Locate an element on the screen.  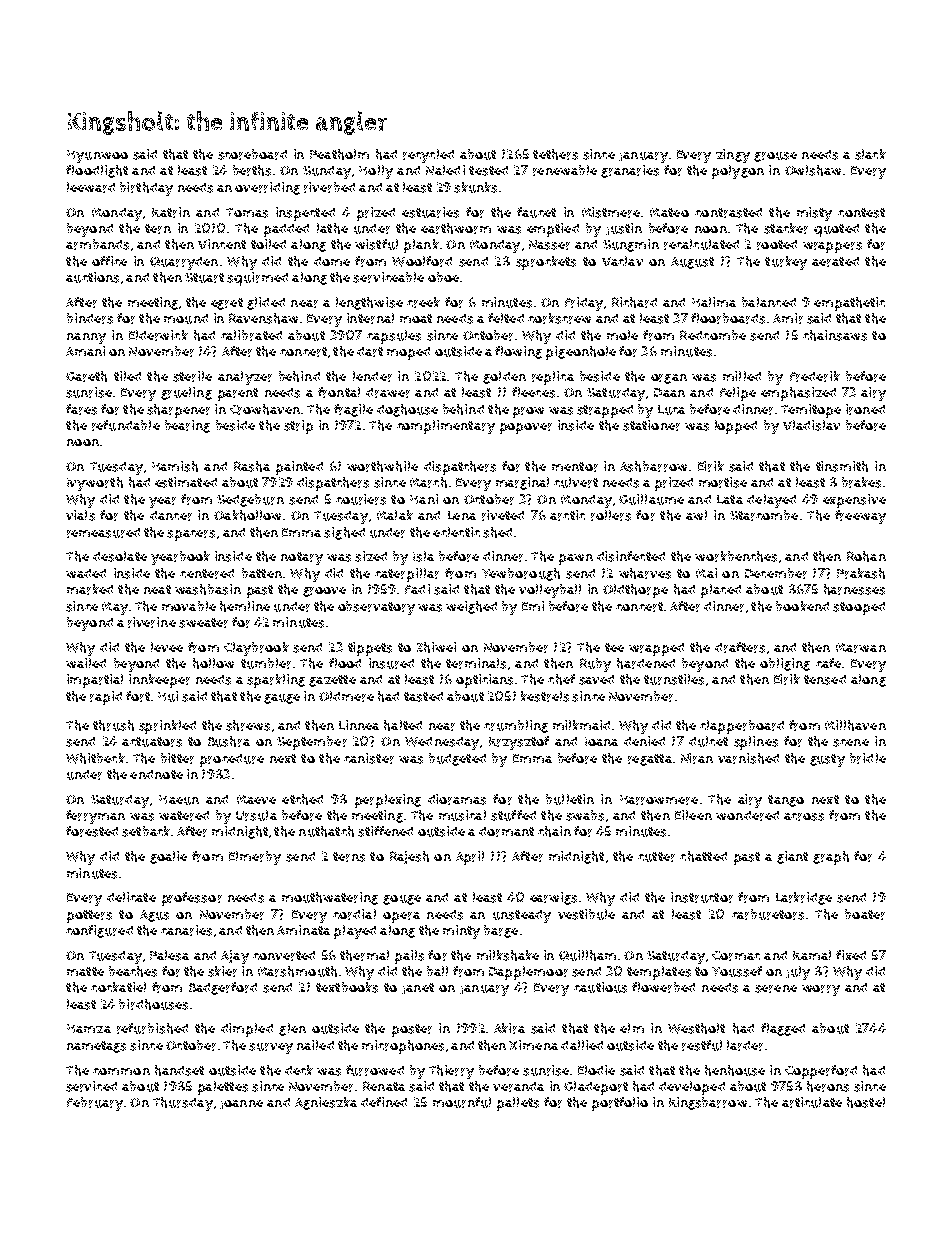
waded is located at coordinates (86, 573).
